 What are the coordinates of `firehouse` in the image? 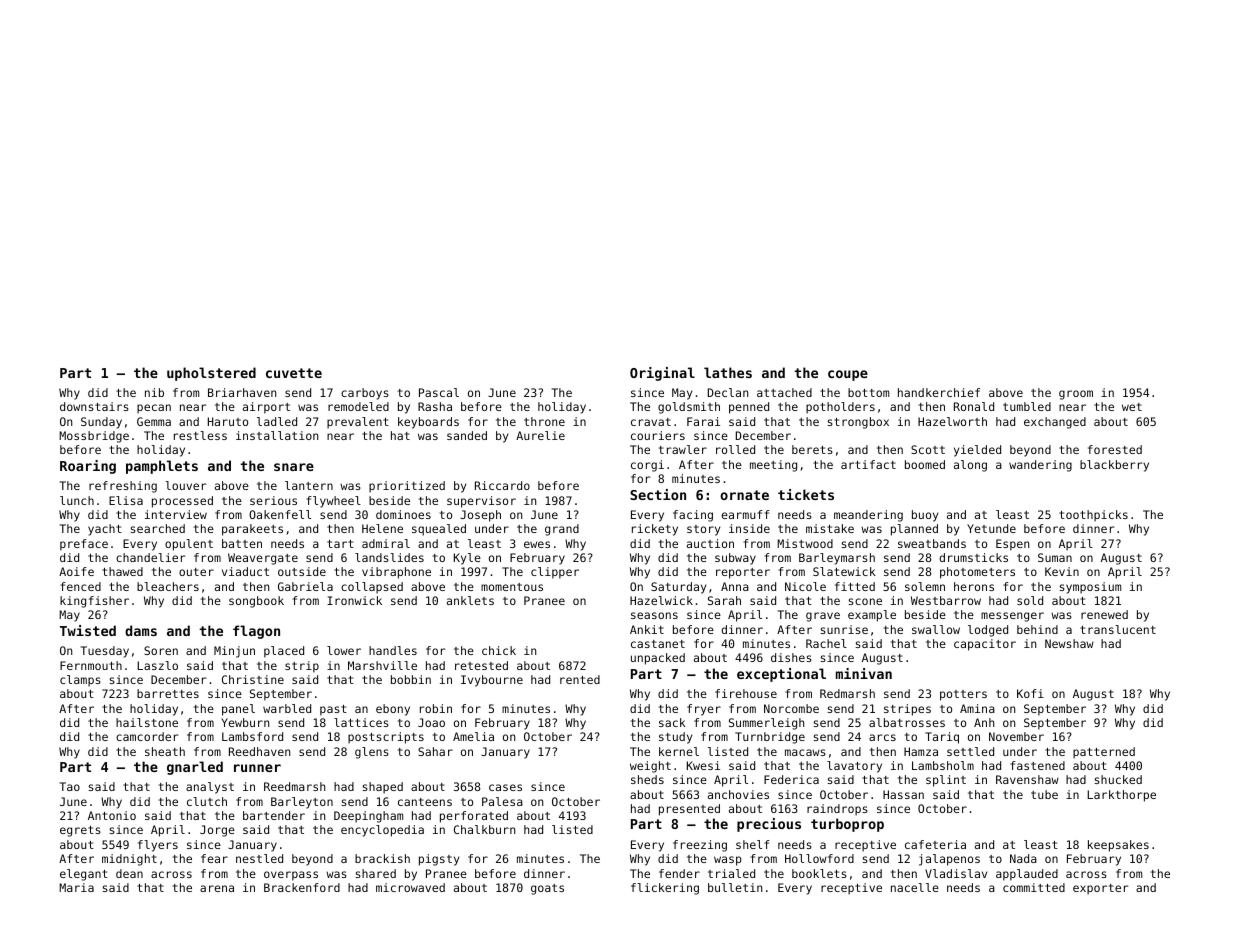 It's located at (746, 693).
